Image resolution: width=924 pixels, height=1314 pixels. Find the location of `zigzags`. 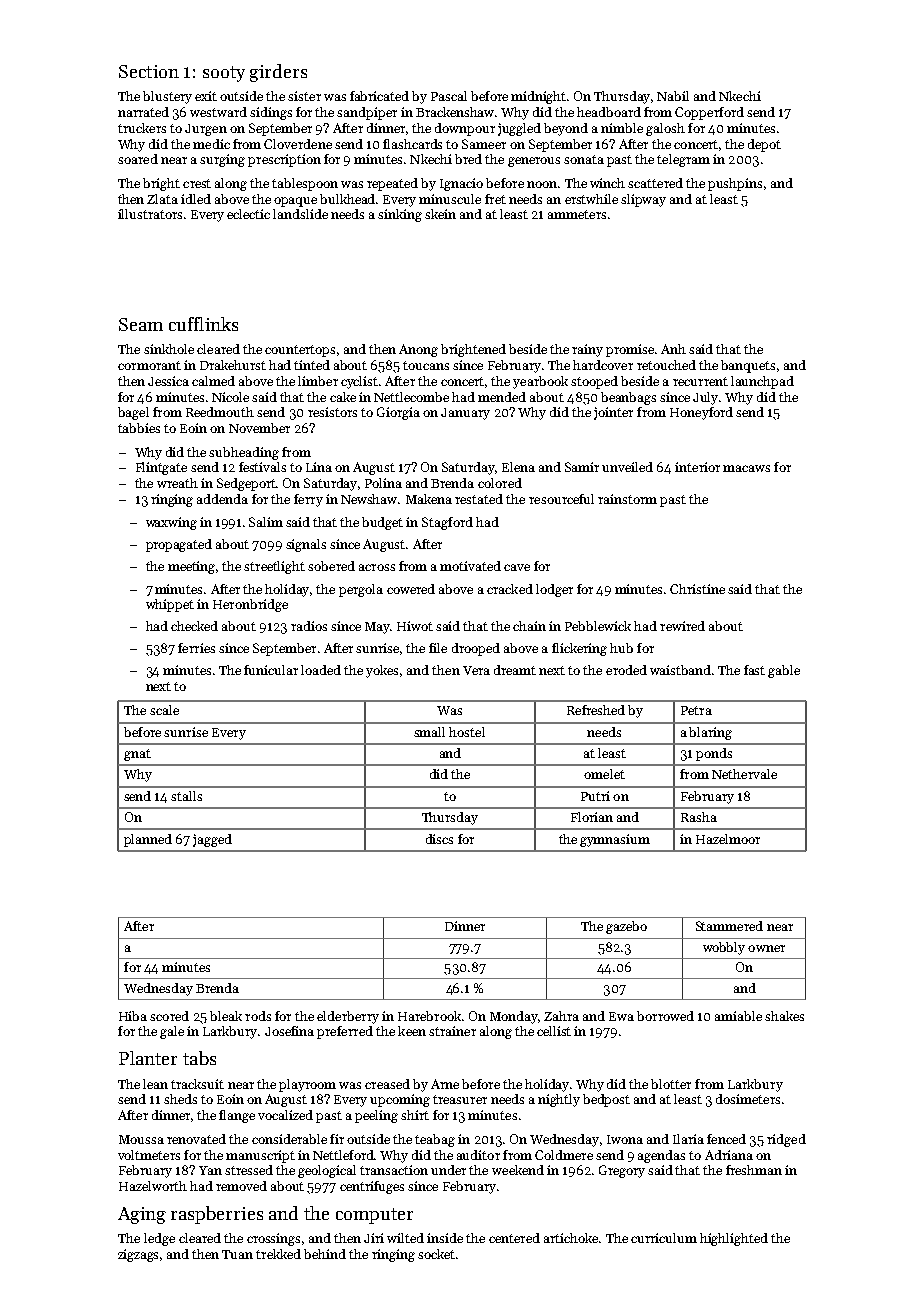

zigzags is located at coordinates (138, 1255).
